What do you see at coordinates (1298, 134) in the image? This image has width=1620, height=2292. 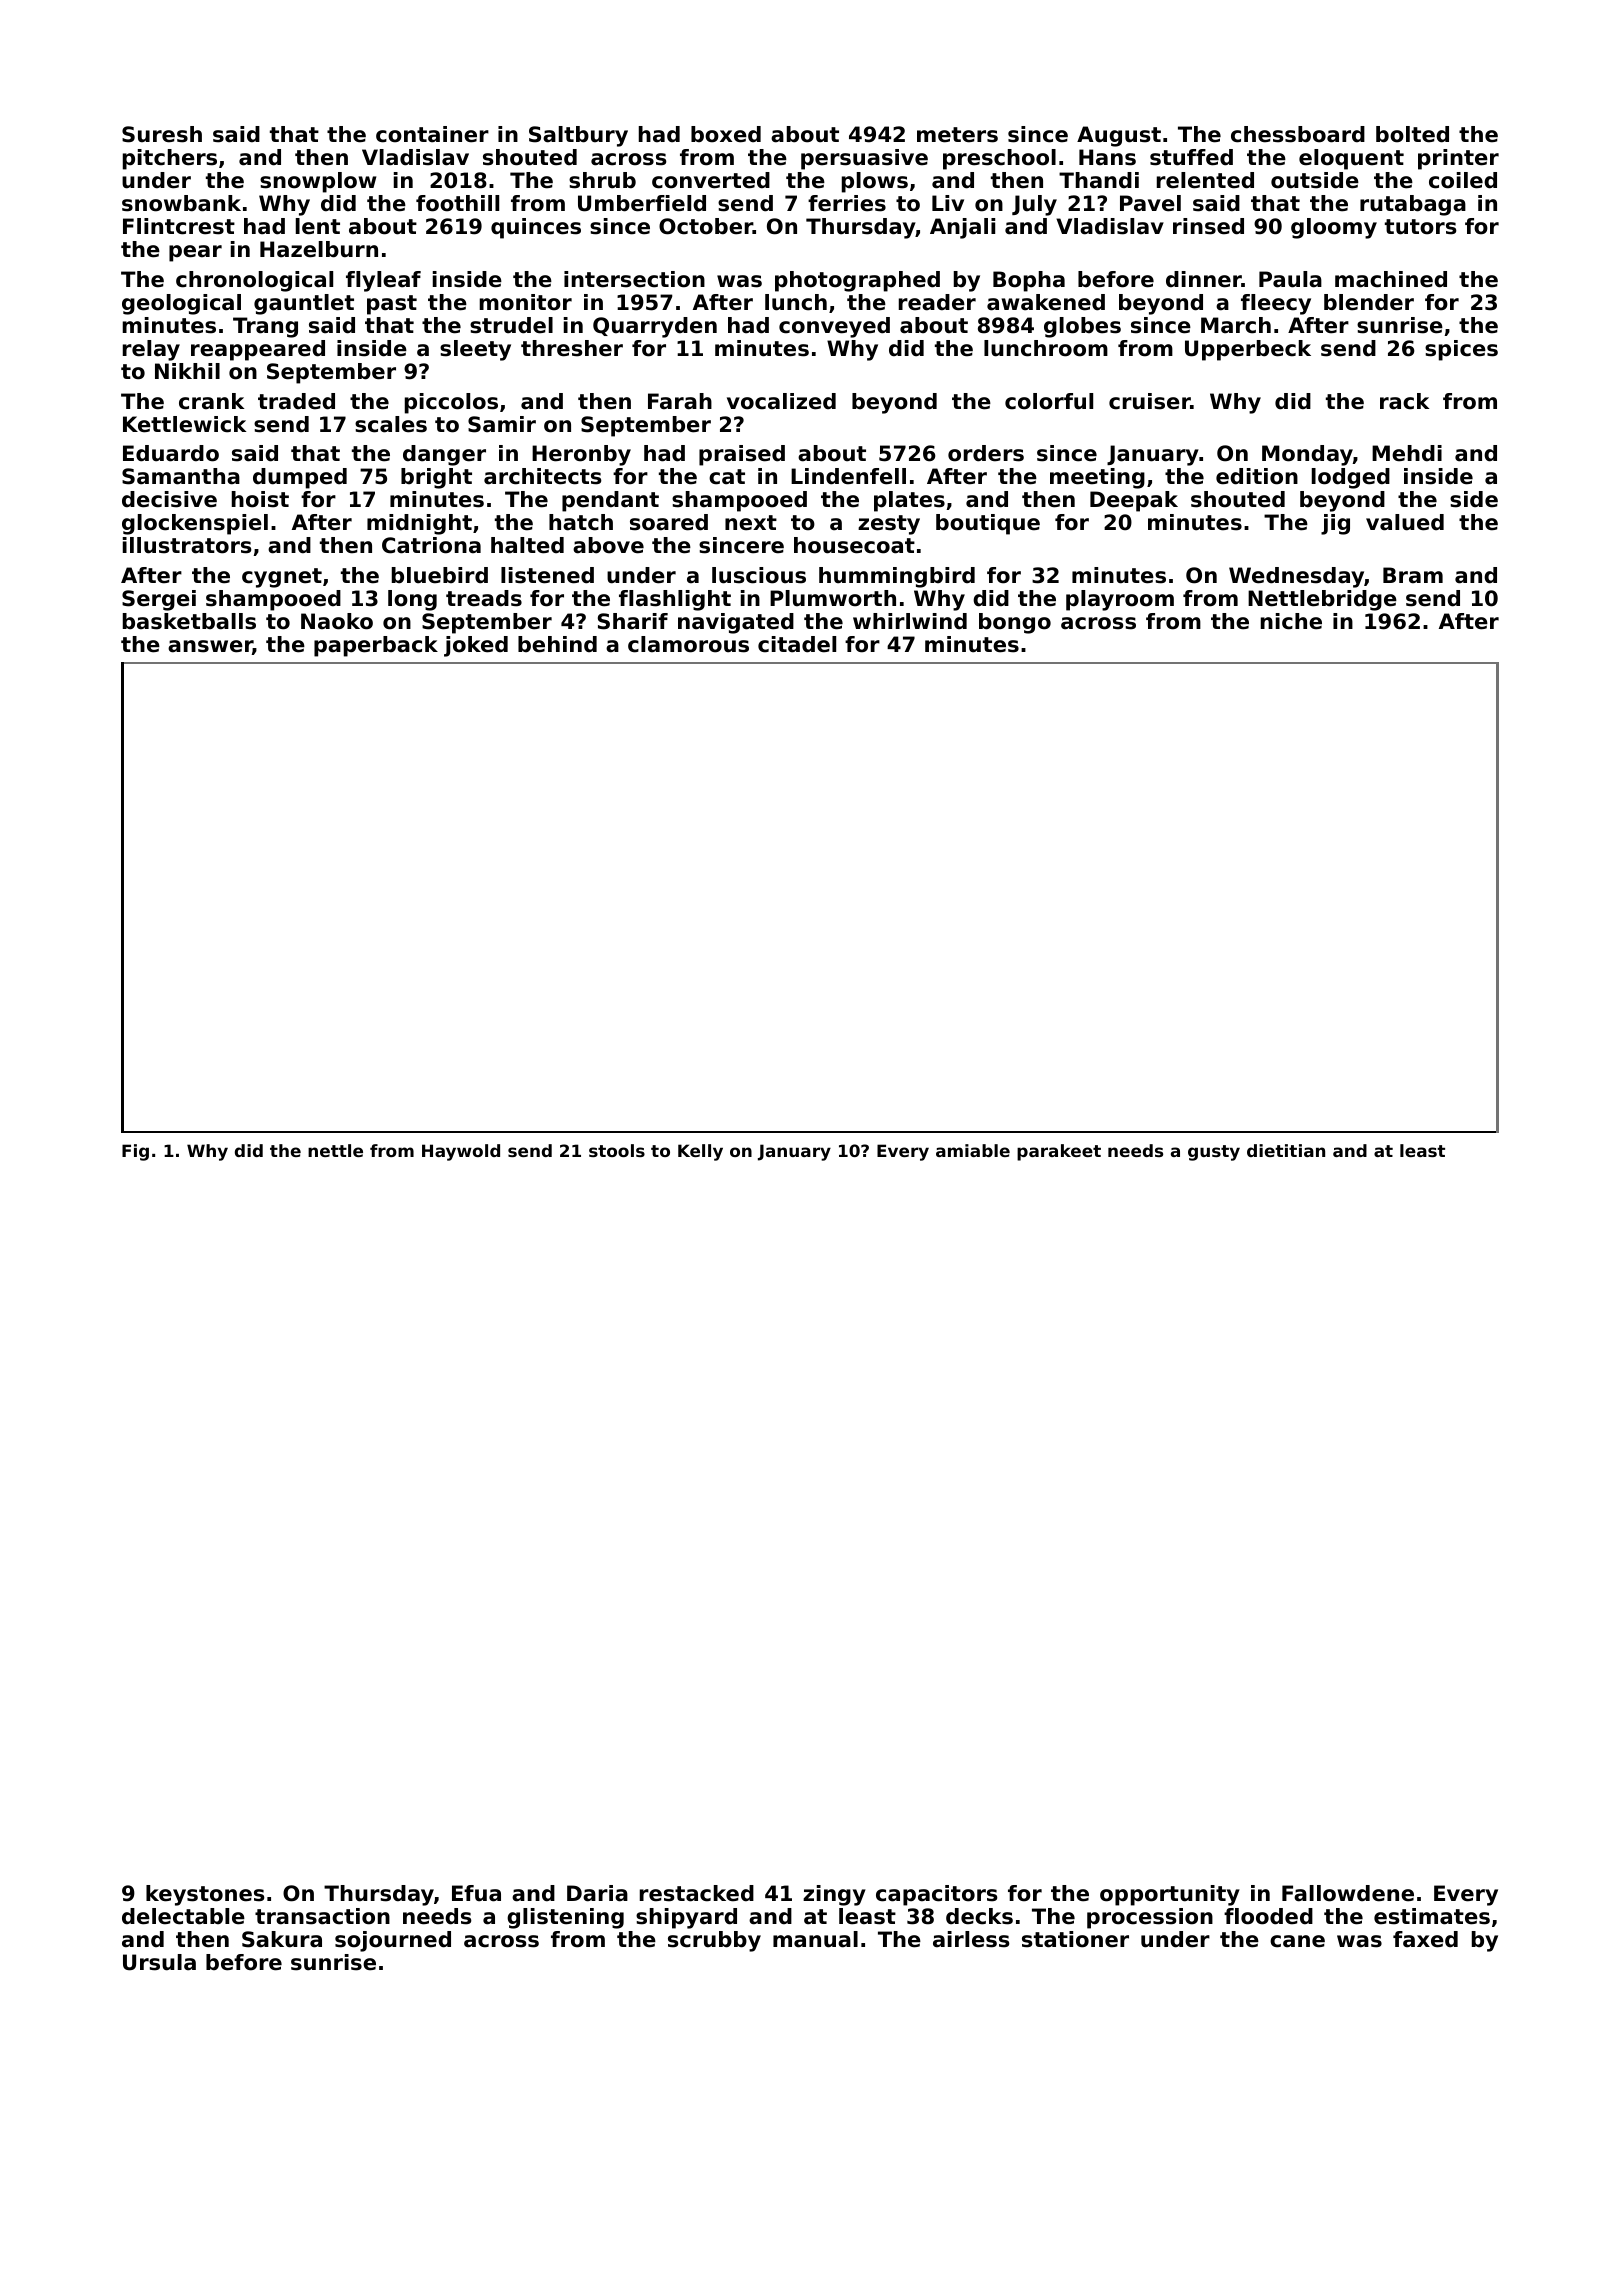 I see `chessboard` at bounding box center [1298, 134].
